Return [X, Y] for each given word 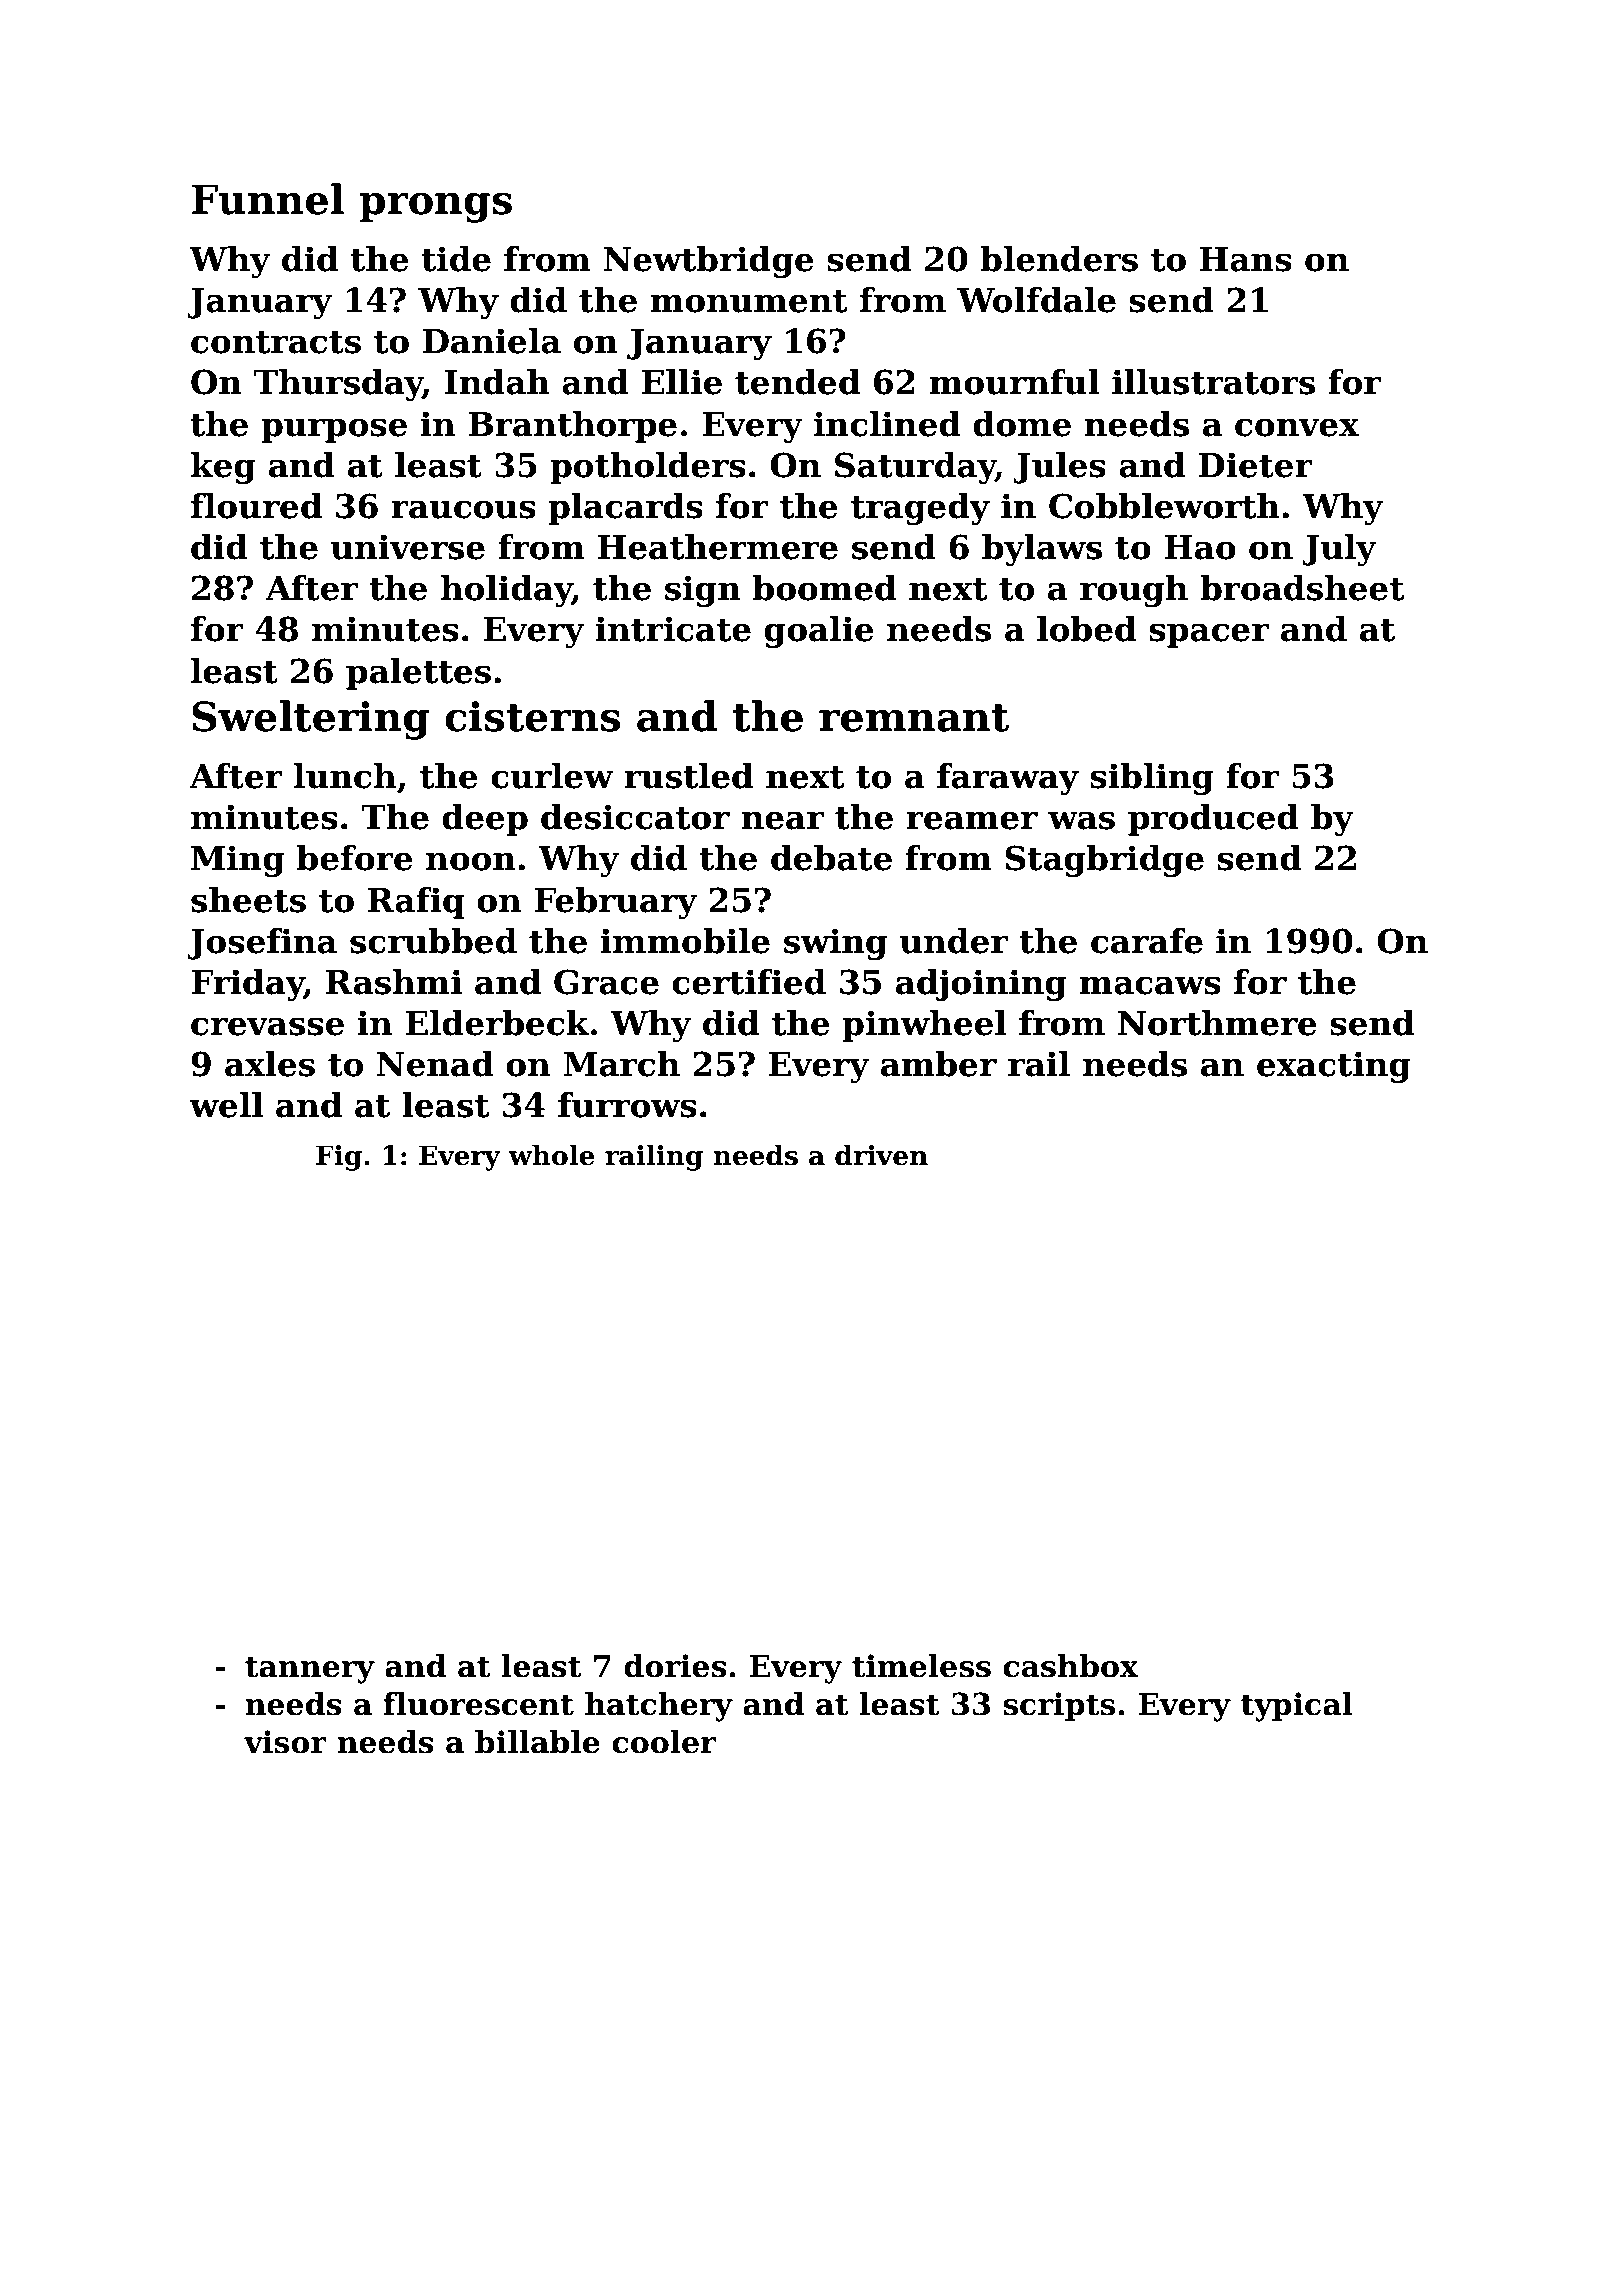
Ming [238, 861]
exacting [1334, 1067]
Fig [339, 1158]
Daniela [492, 341]
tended [797, 382]
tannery [310, 1670]
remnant [914, 718]
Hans [1246, 259]
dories [675, 1666]
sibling [1152, 779]
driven [881, 1155]
